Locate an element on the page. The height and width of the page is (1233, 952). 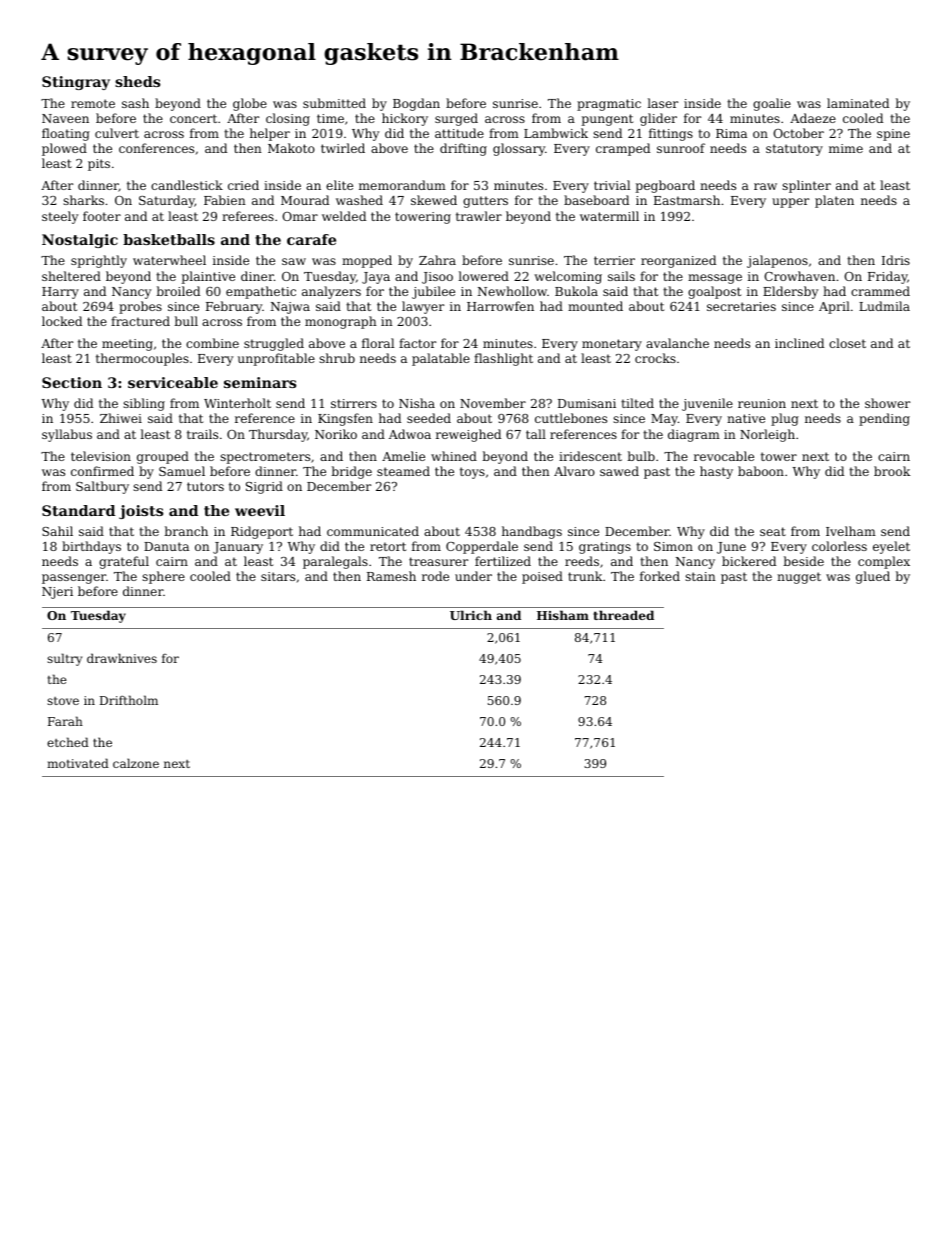
stove is located at coordinates (63, 701).
